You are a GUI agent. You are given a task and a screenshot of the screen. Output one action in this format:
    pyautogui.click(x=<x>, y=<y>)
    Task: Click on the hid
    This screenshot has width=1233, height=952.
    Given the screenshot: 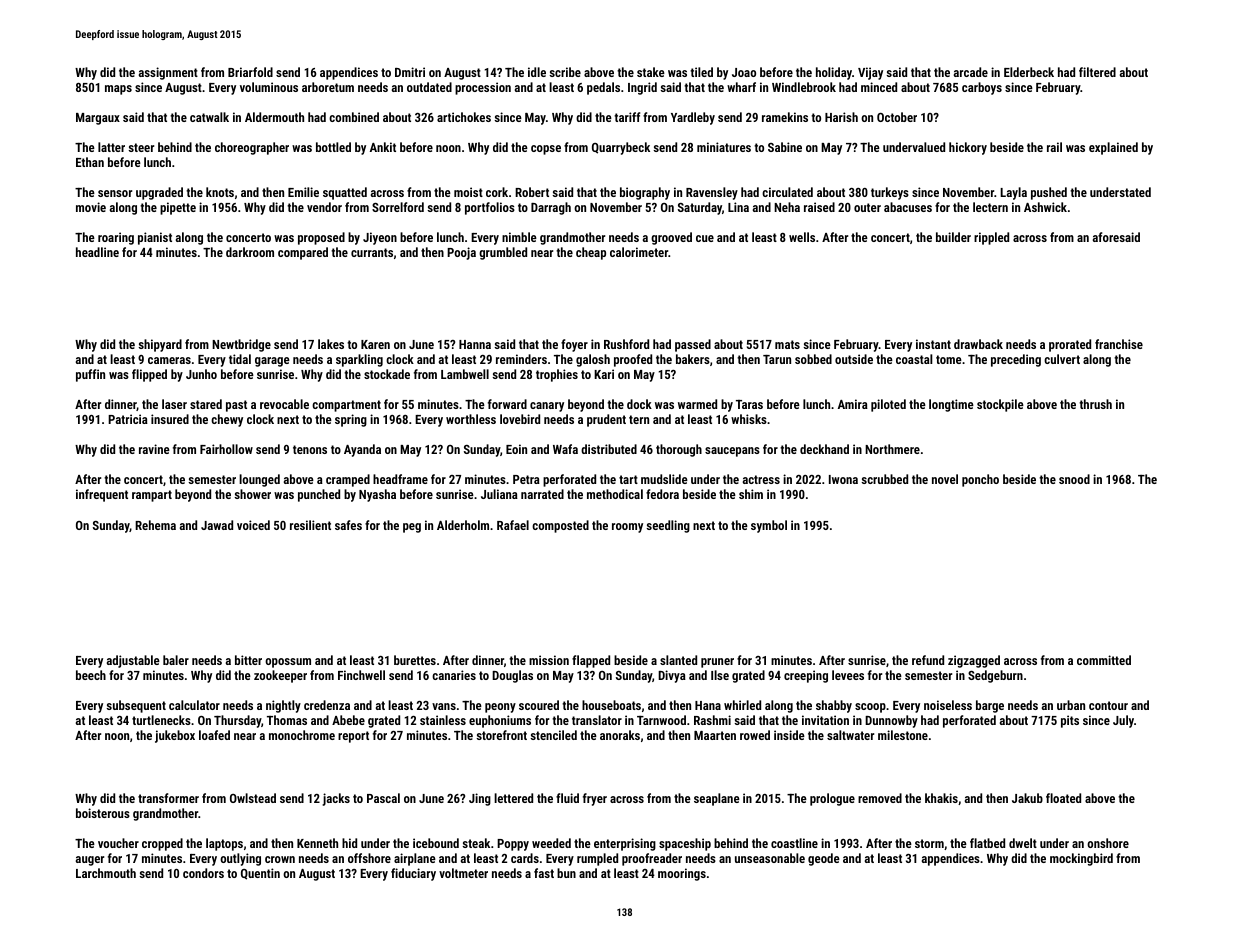 What is the action you would take?
    pyautogui.click(x=349, y=843)
